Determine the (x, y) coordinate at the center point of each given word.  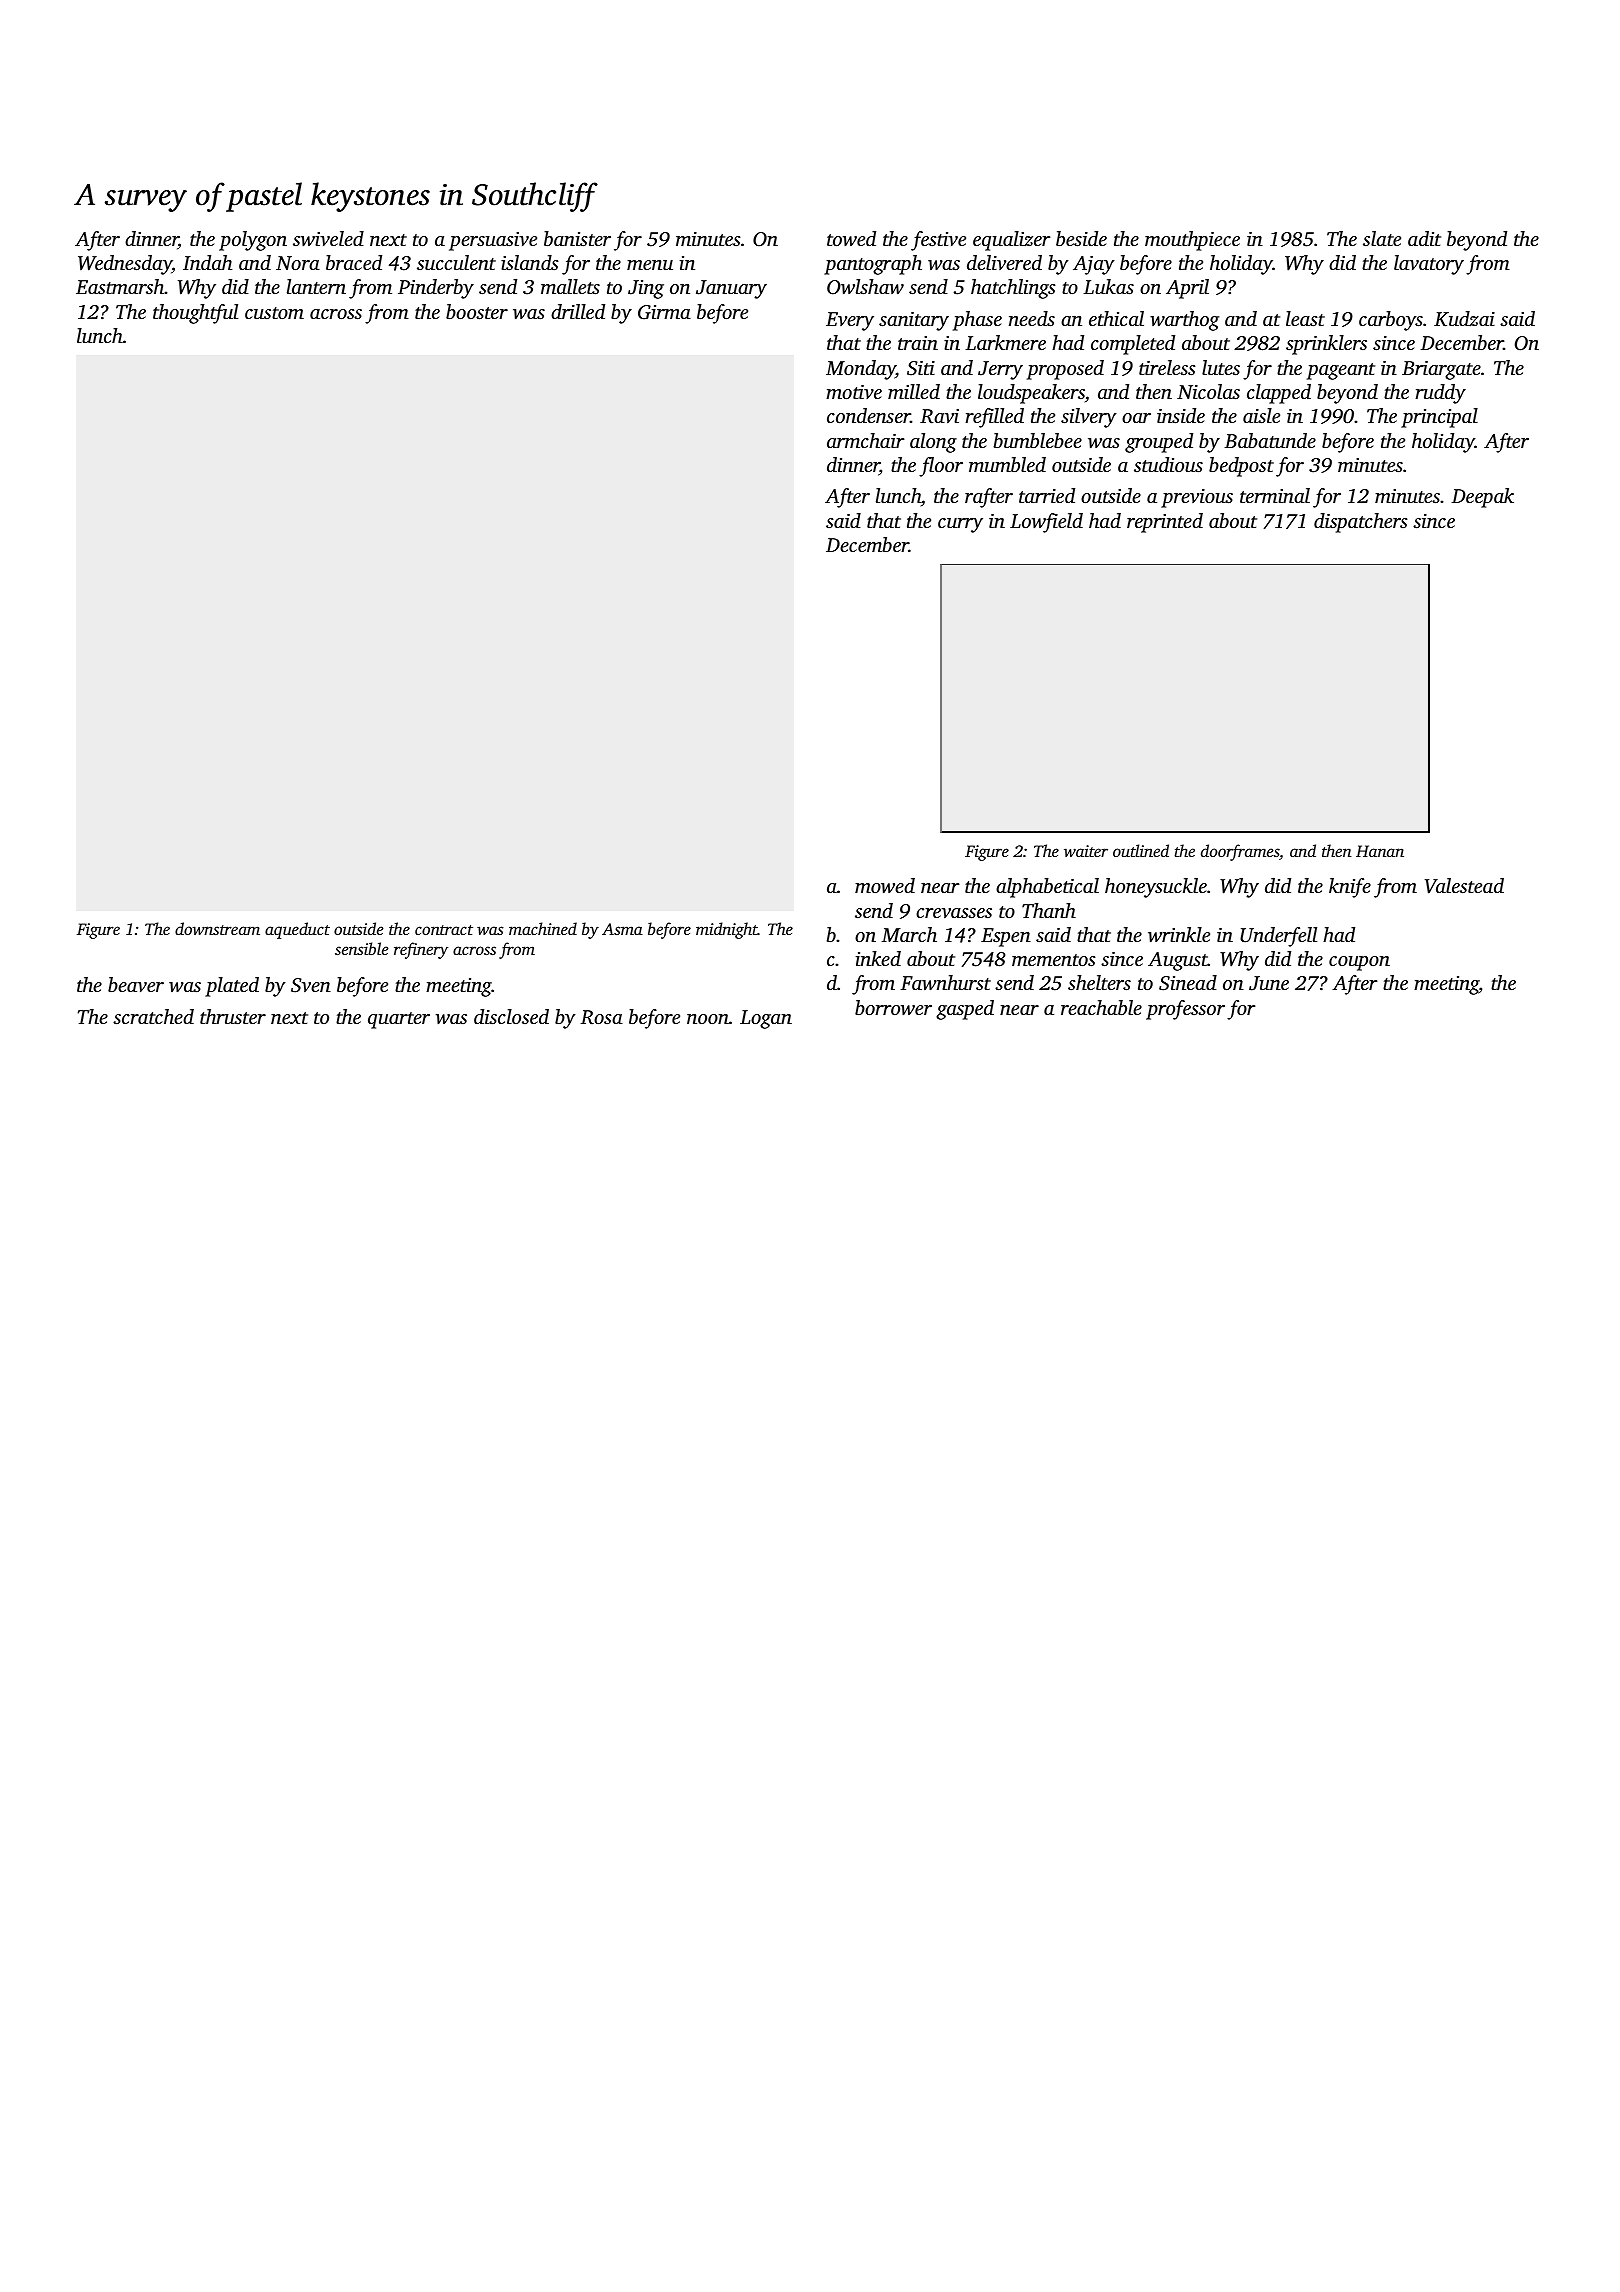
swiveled (328, 238)
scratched (153, 1016)
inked (878, 958)
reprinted (1165, 523)
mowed (885, 886)
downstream (217, 928)
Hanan (1380, 851)
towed (851, 238)
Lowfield (1046, 523)
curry (960, 525)
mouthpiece (1192, 241)
